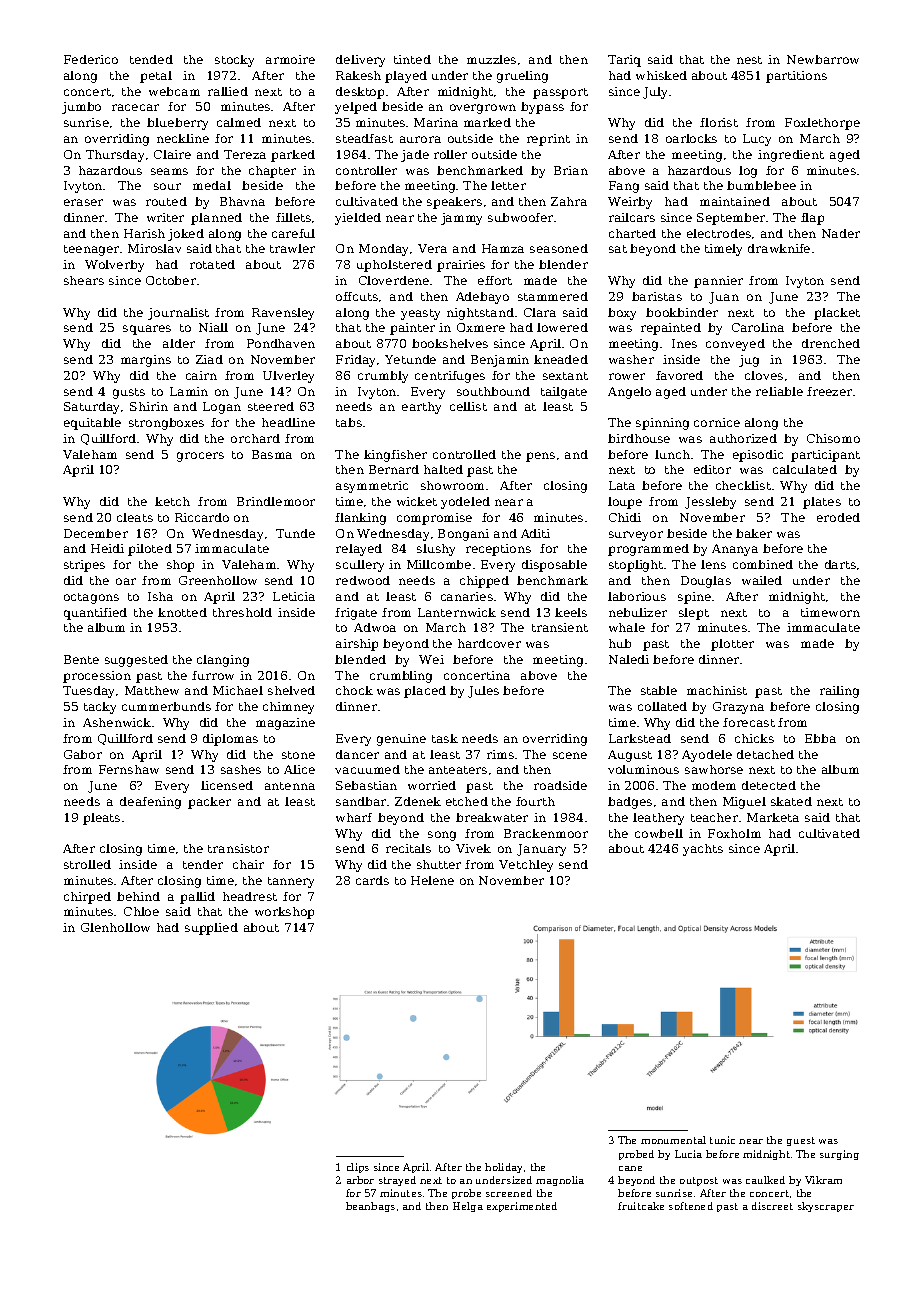 This page has width=924, height=1308. I want to click on Cloverdene, so click(394, 280).
